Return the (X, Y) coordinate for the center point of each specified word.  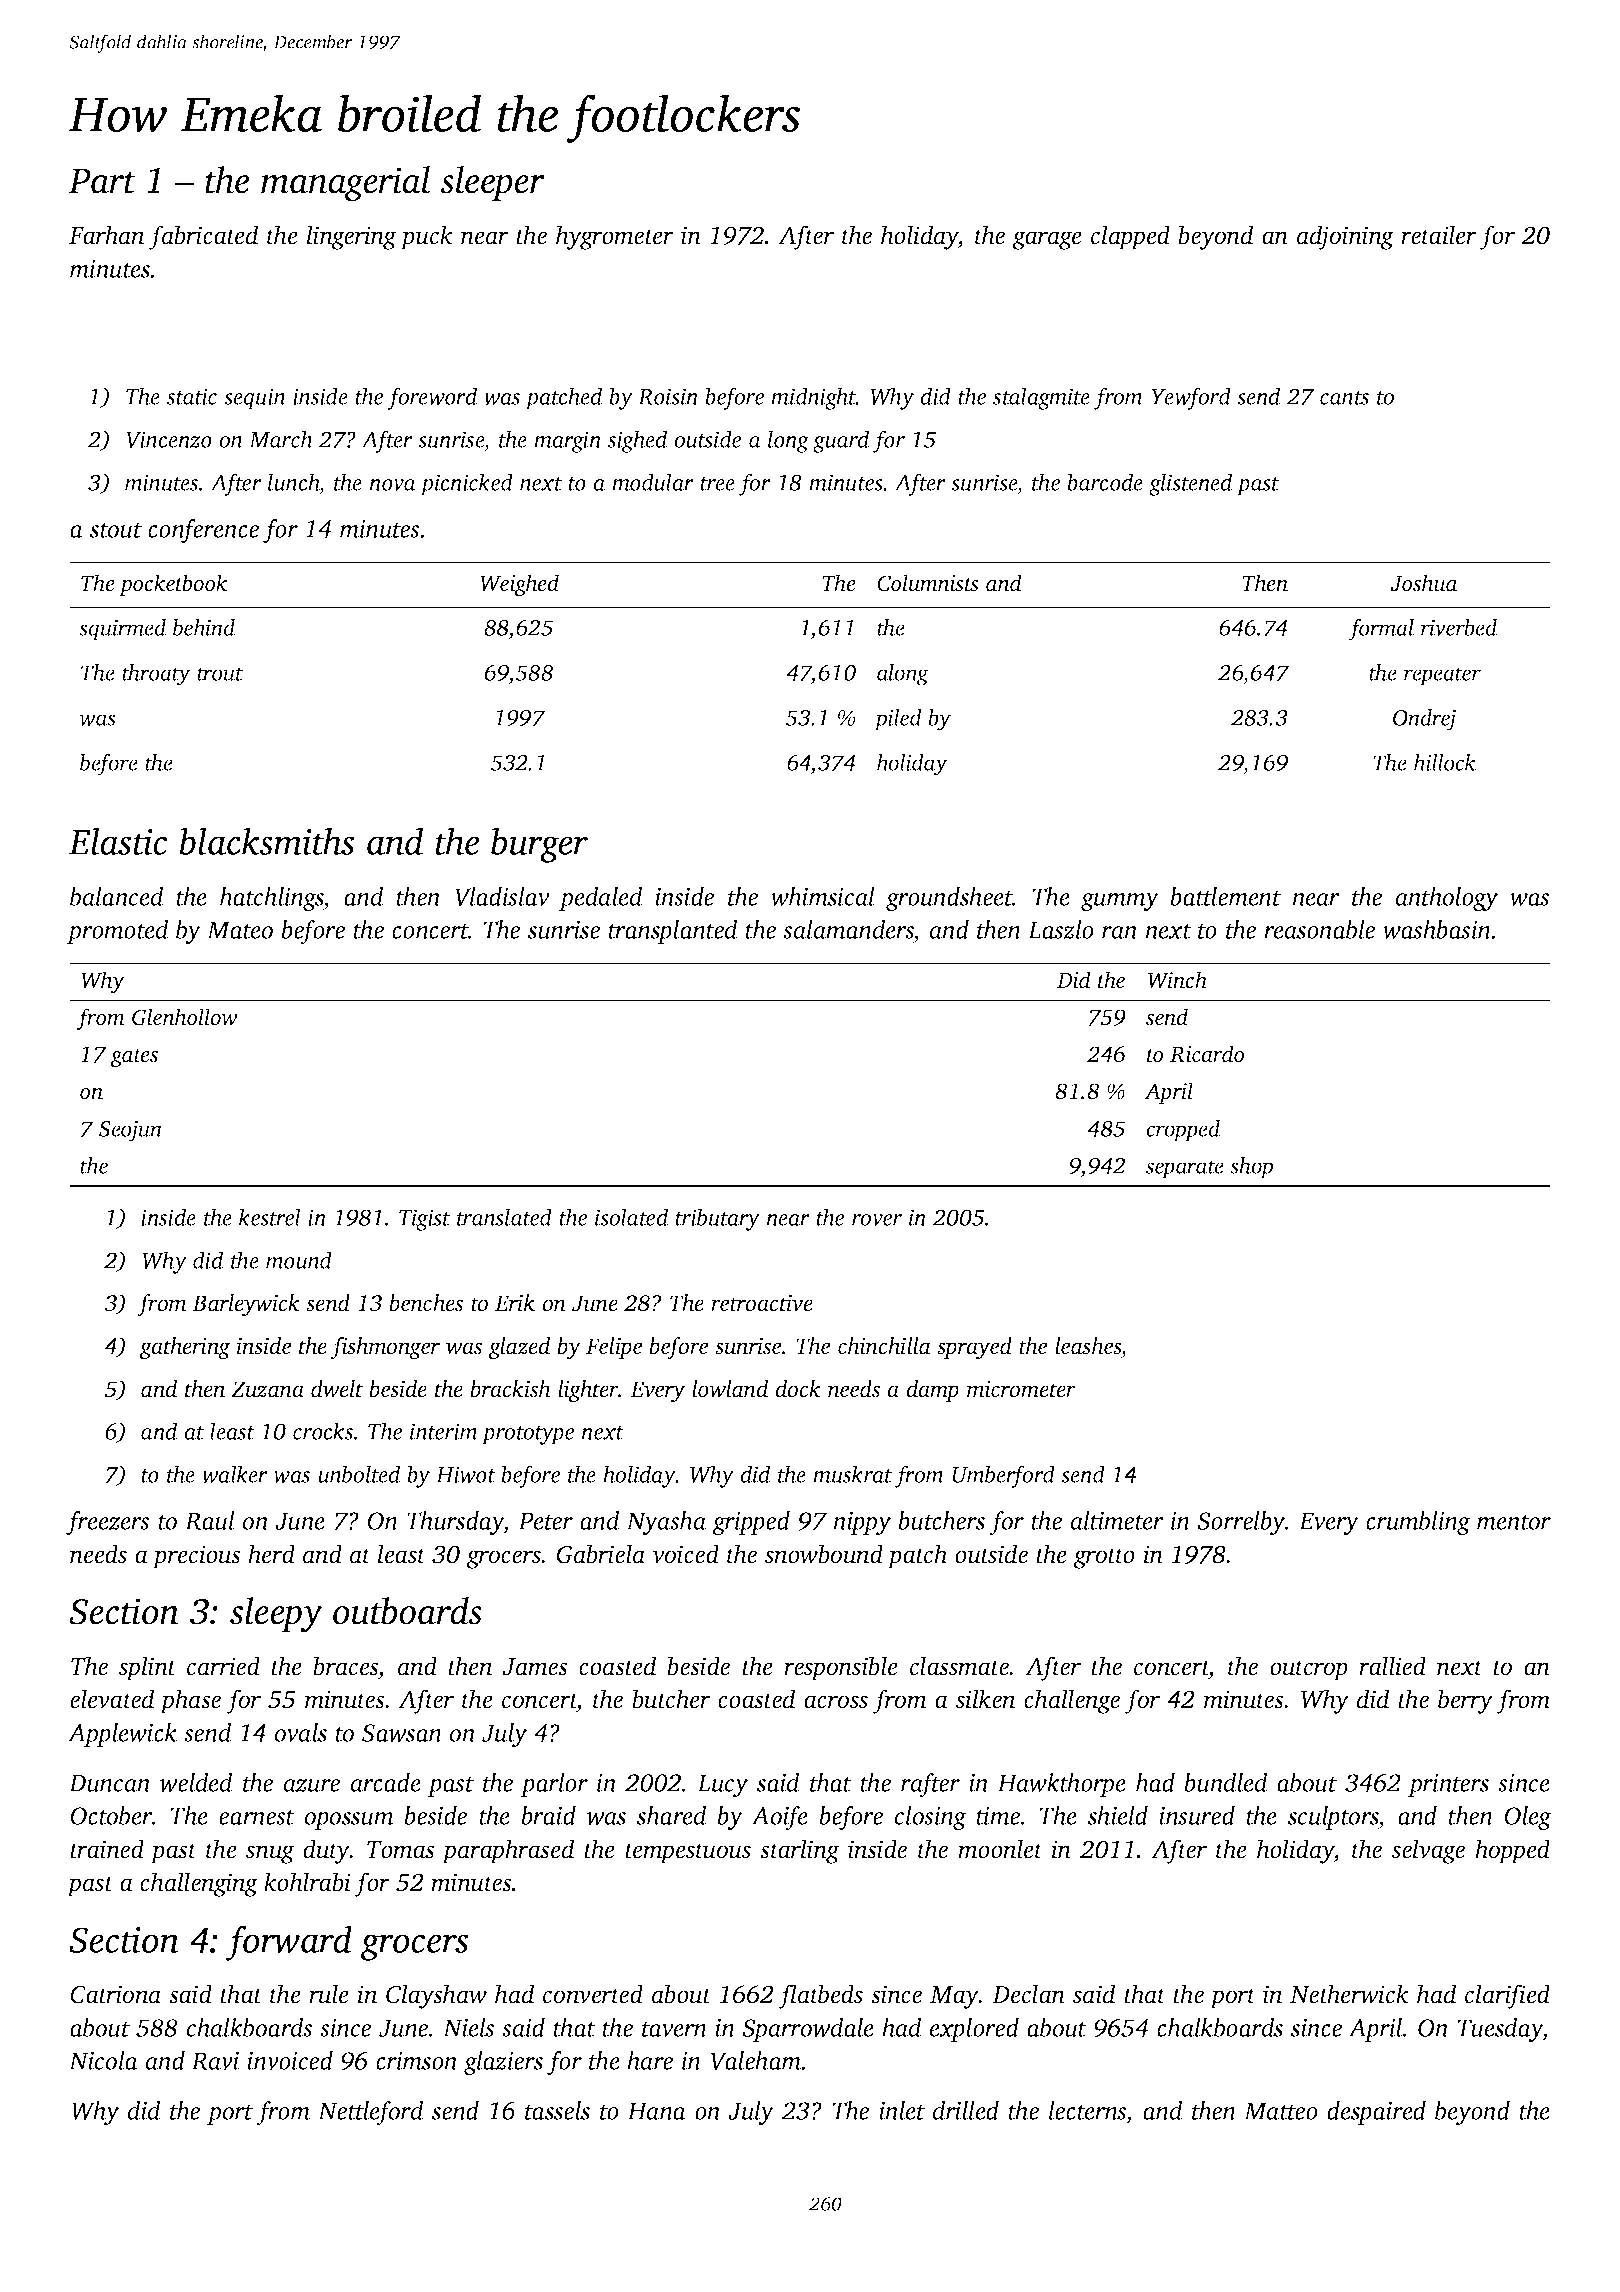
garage (1047, 240)
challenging (199, 1884)
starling (799, 1851)
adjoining (1345, 237)
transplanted (673, 932)
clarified (1507, 1996)
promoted (118, 932)
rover (877, 1220)
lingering (351, 237)
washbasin (1437, 929)
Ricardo (1207, 1054)
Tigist (424, 1220)
